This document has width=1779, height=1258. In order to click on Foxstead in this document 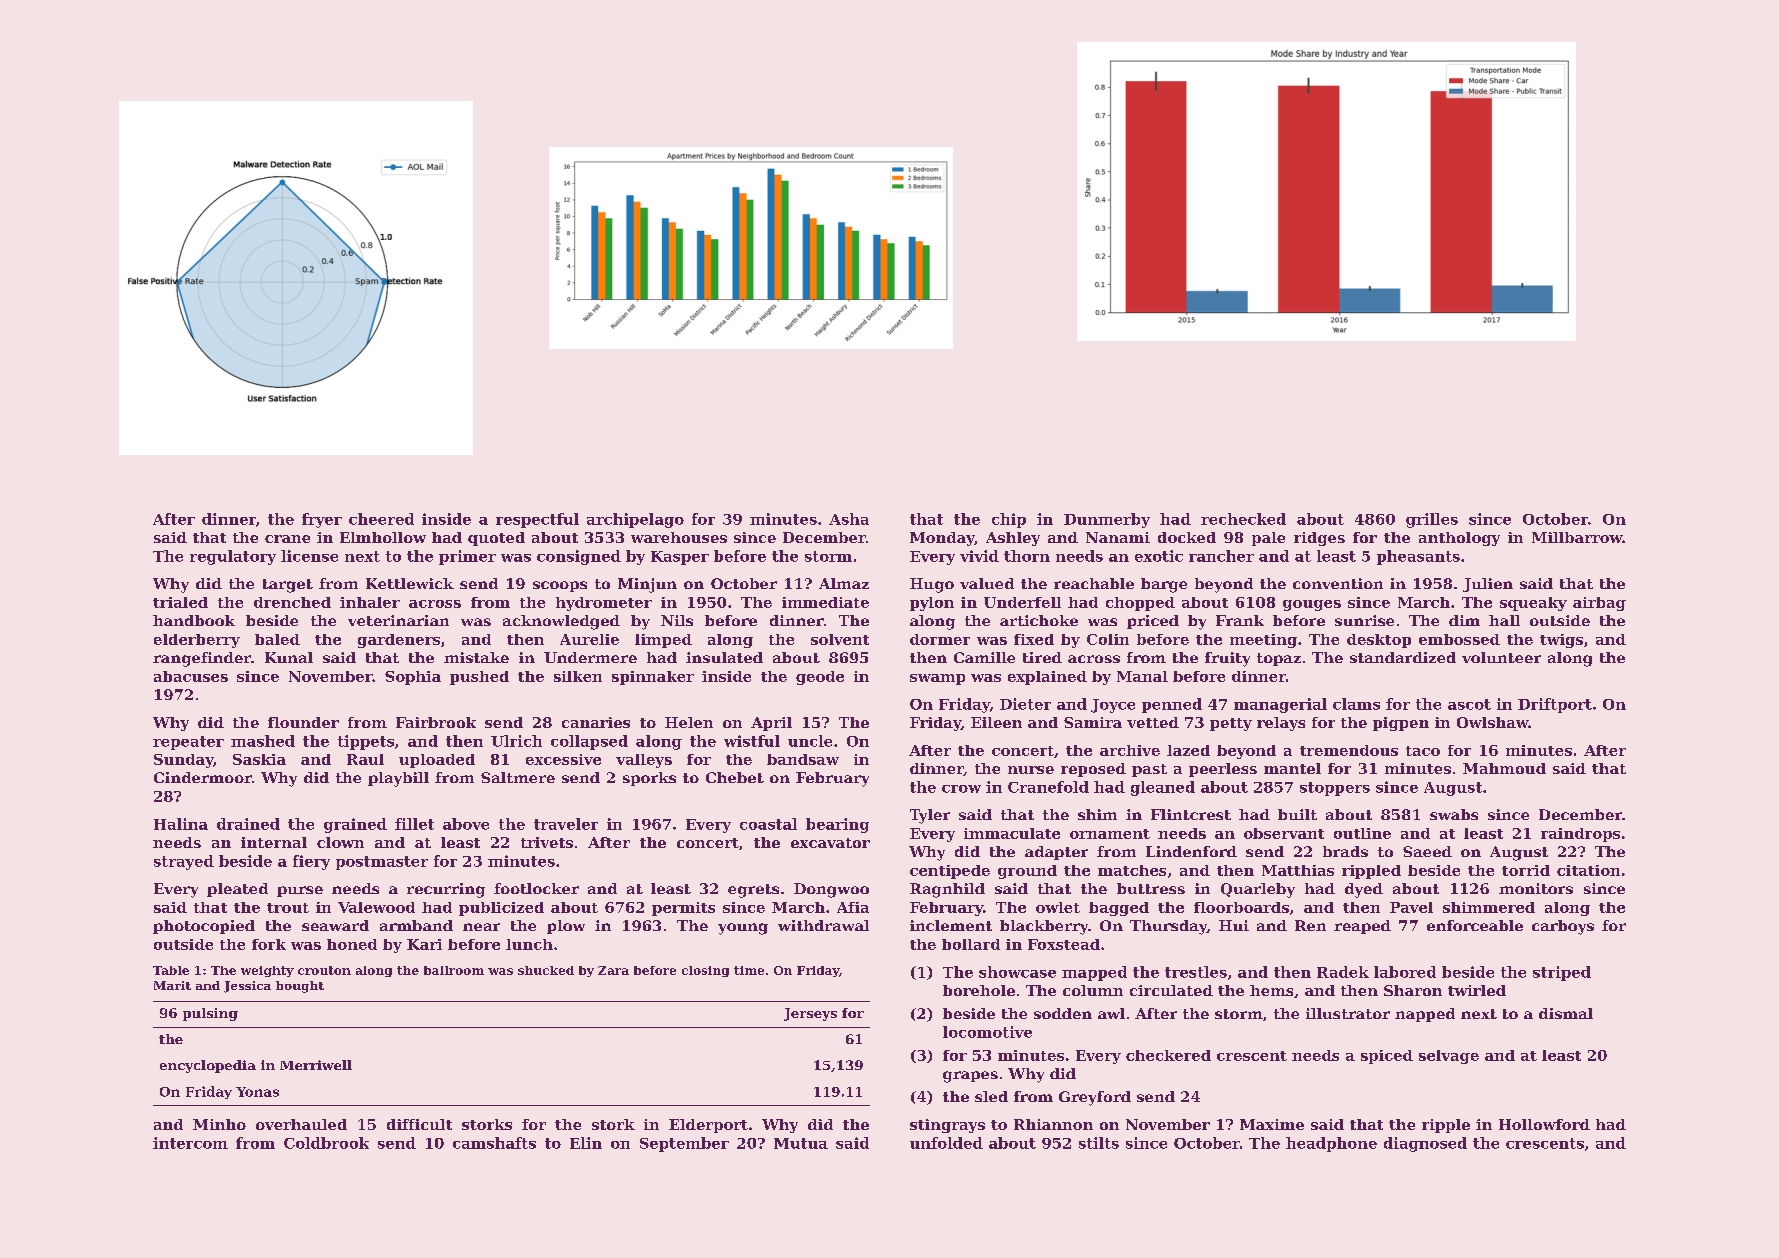, I will do `click(1064, 944)`.
